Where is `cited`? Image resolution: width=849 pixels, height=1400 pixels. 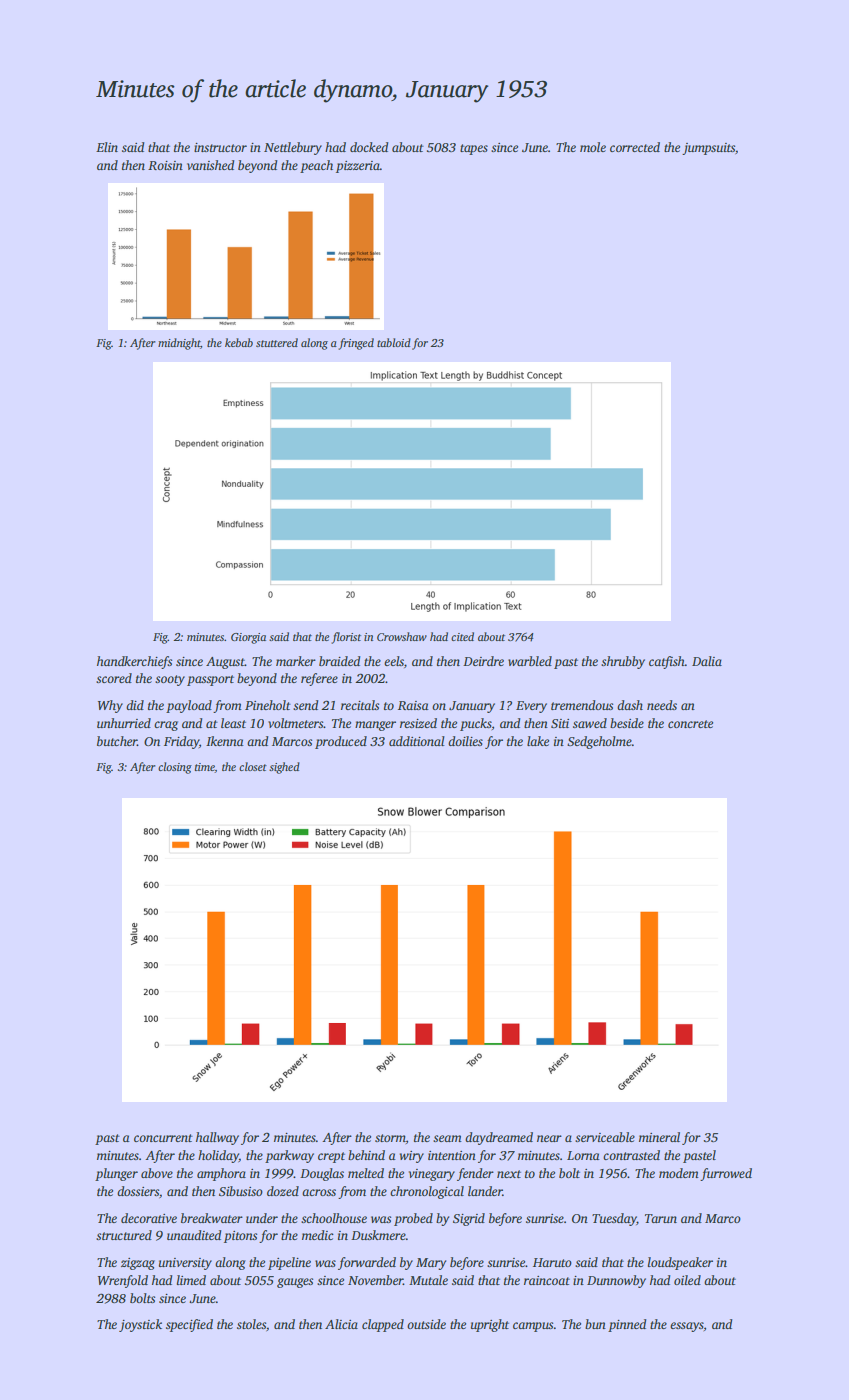
cited is located at coordinates (462, 636).
